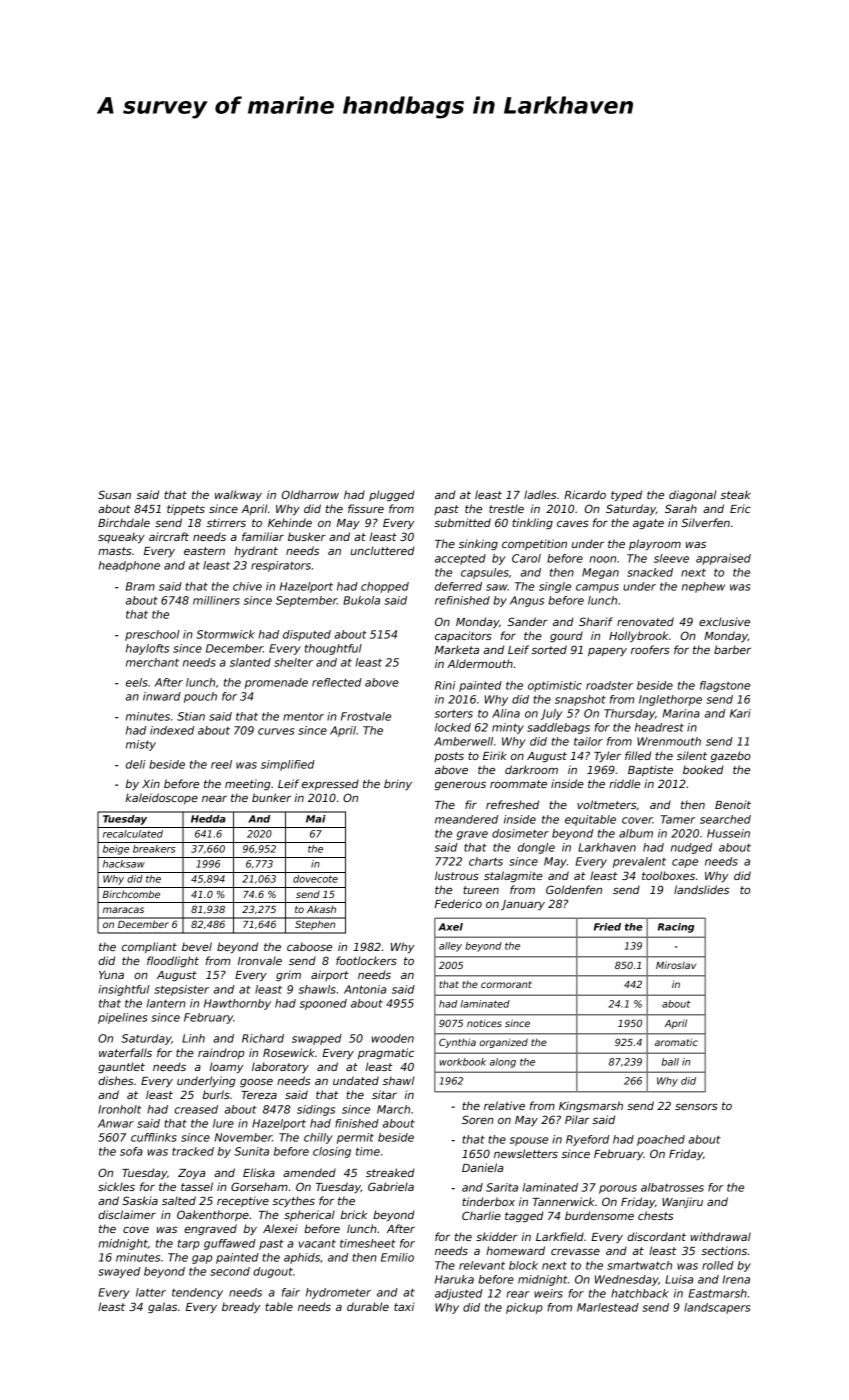 Image resolution: width=849 pixels, height=1400 pixels. I want to click on diagonal, so click(692, 496).
